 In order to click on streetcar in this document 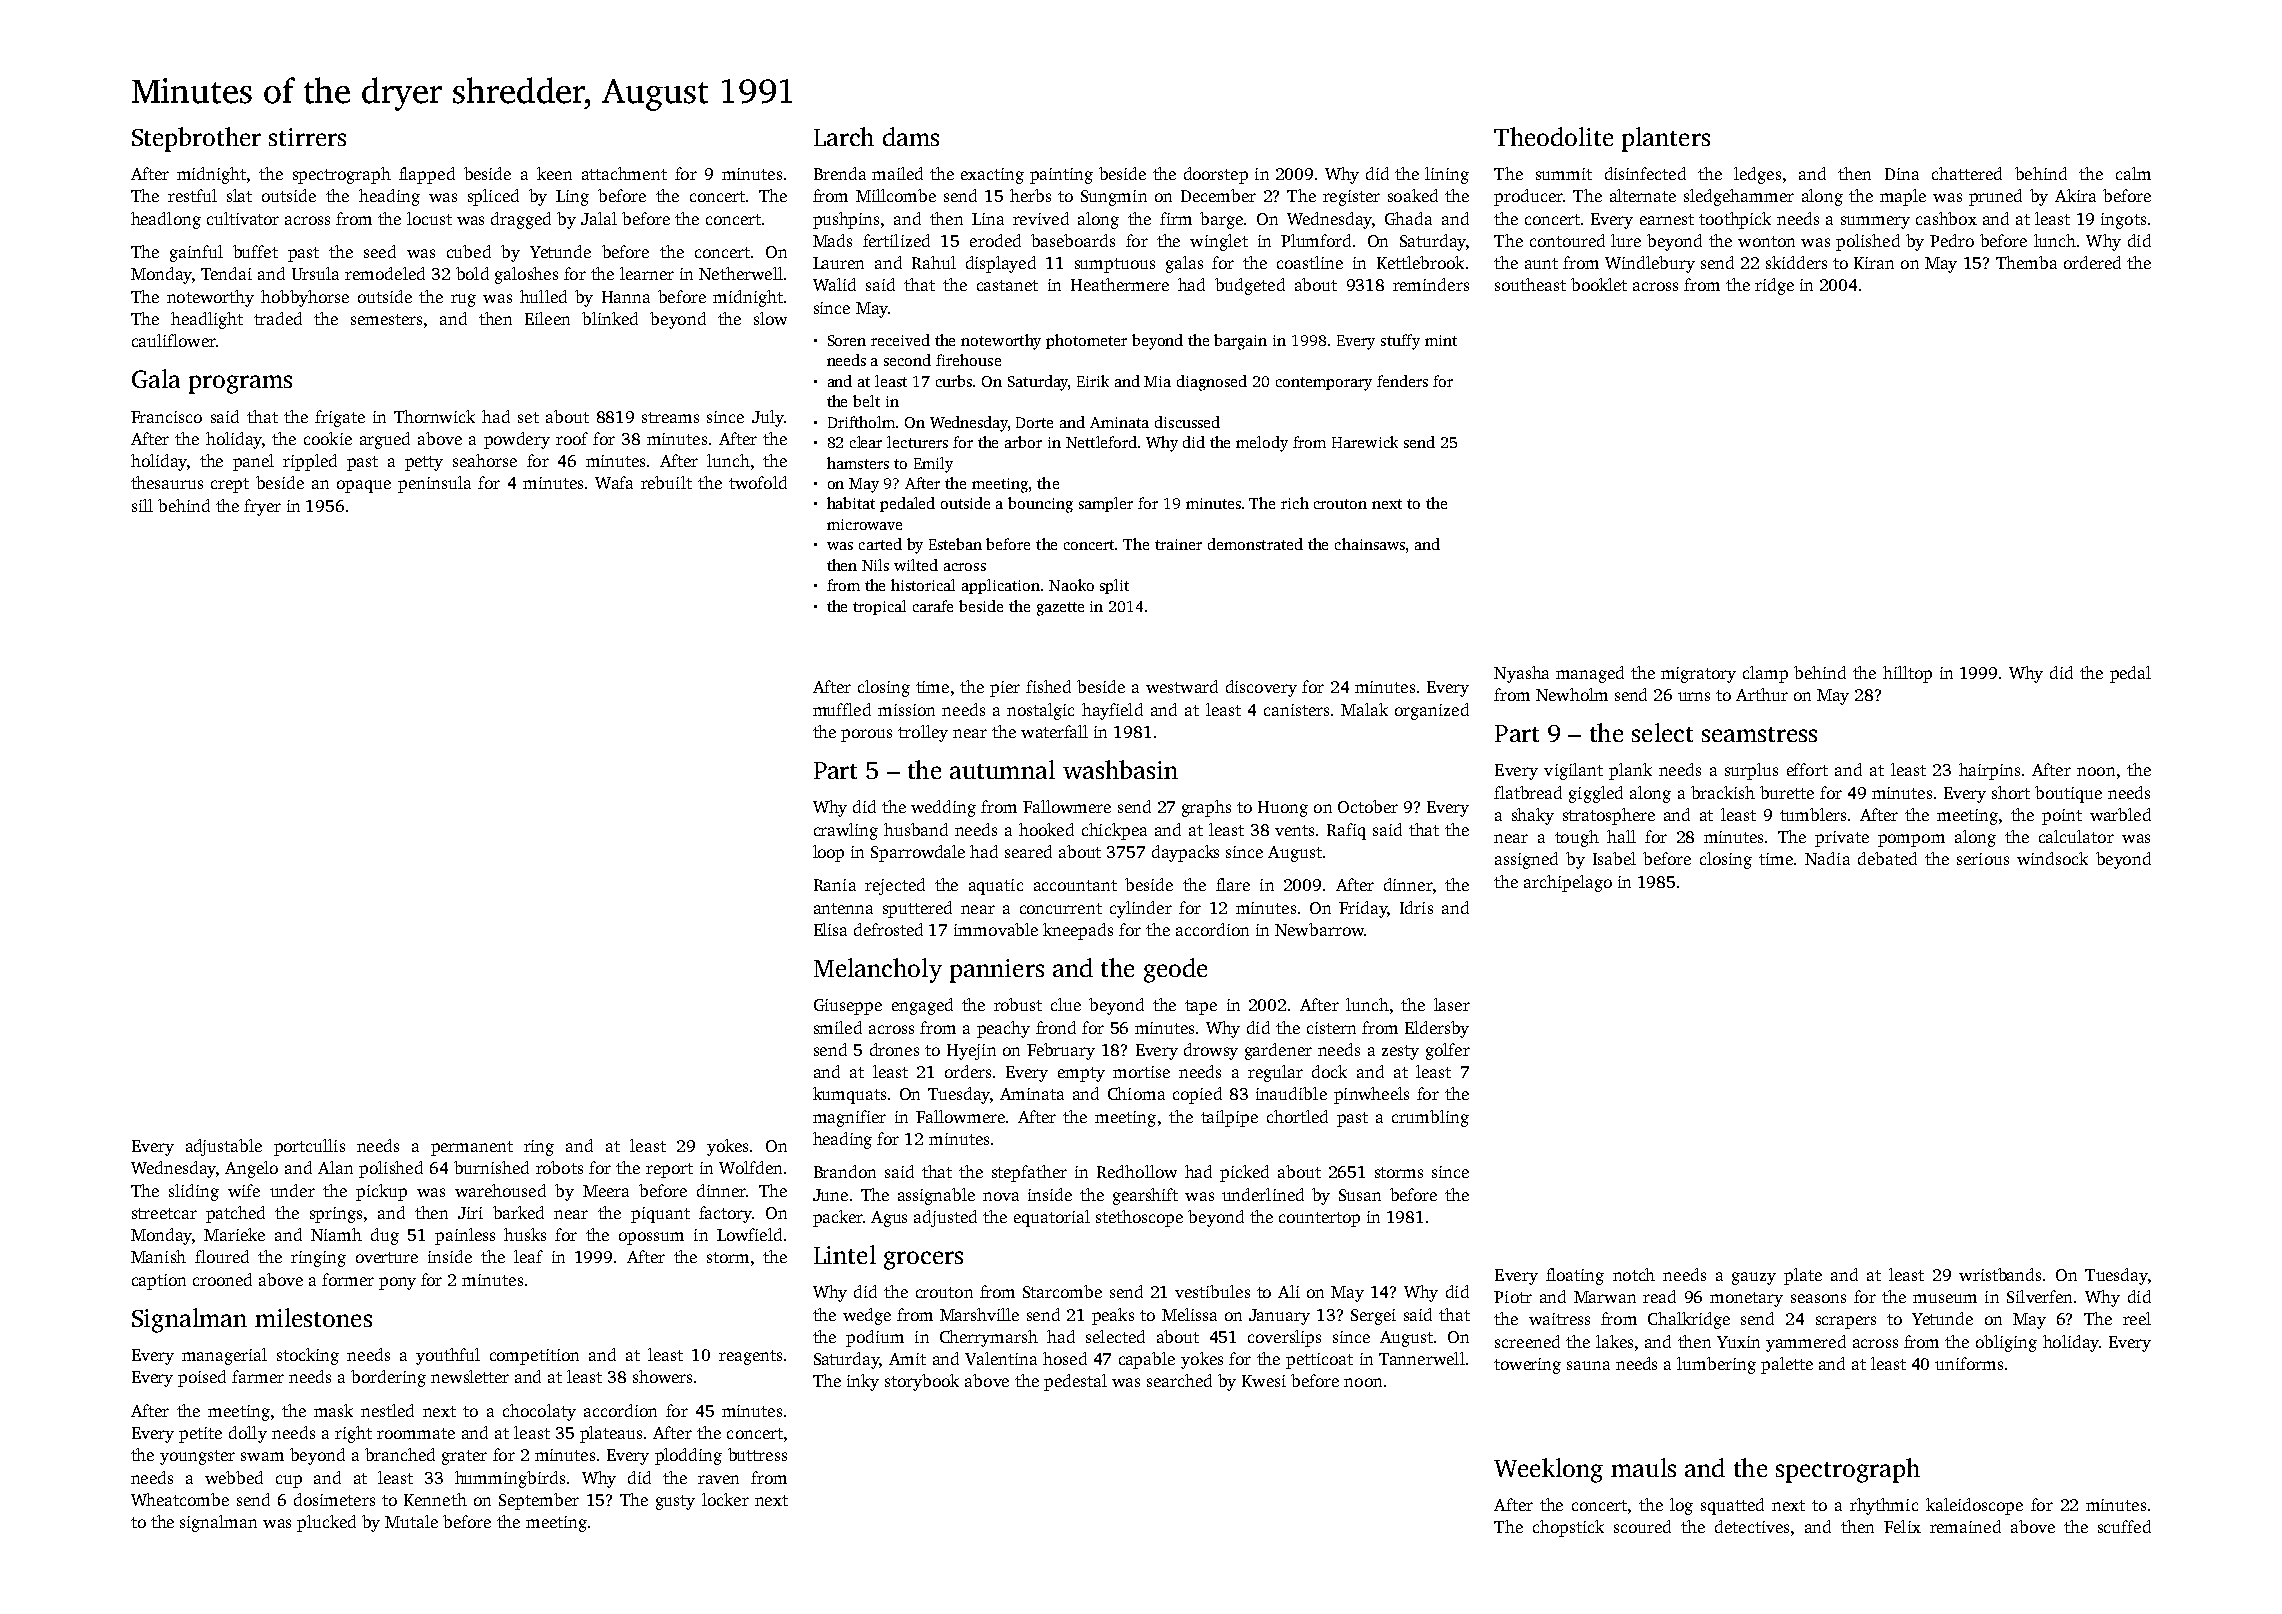, I will do `click(164, 1213)`.
